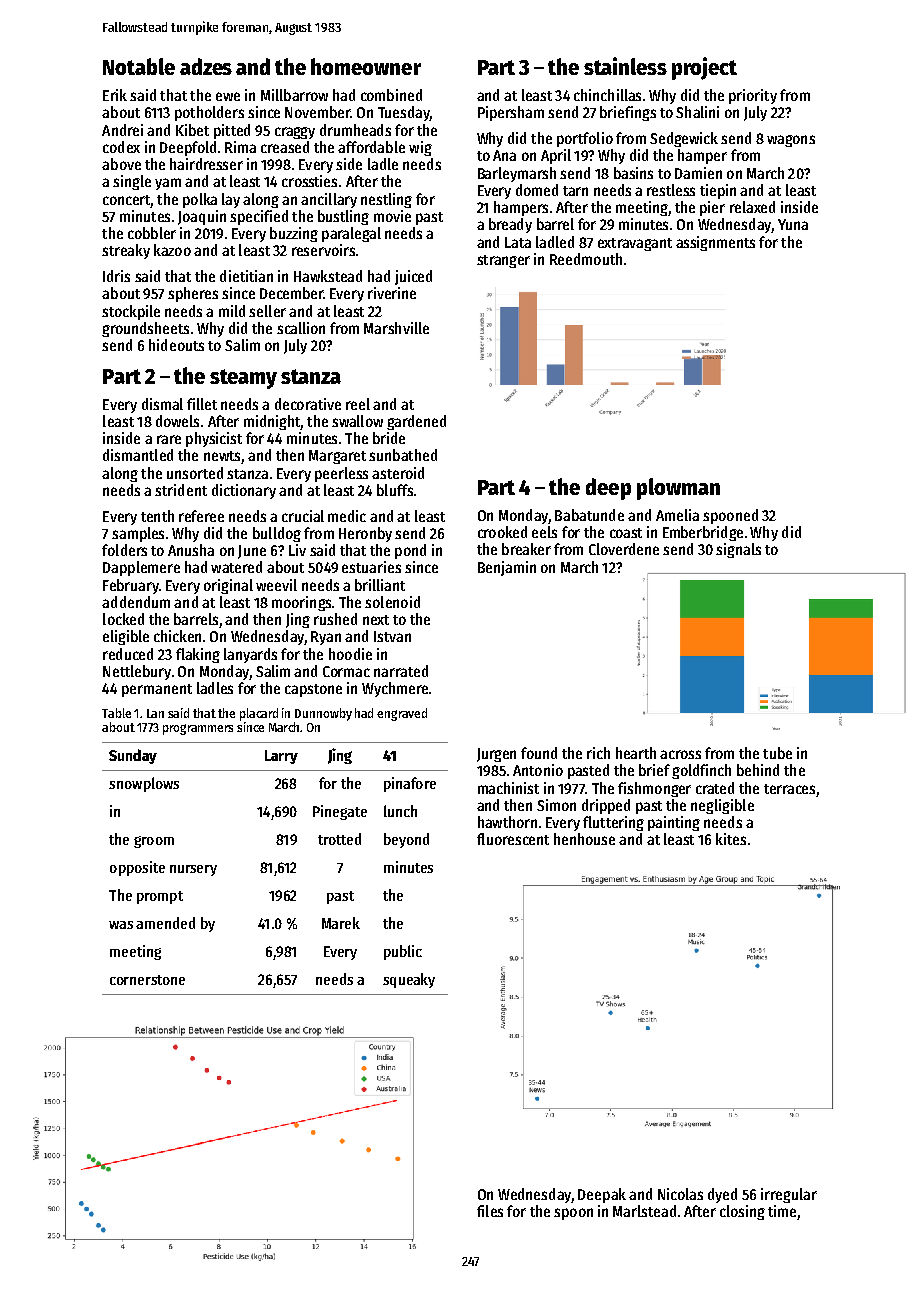 This document has height=1308, width=924. What do you see at coordinates (544, 532) in the document?
I see `eels` at bounding box center [544, 532].
